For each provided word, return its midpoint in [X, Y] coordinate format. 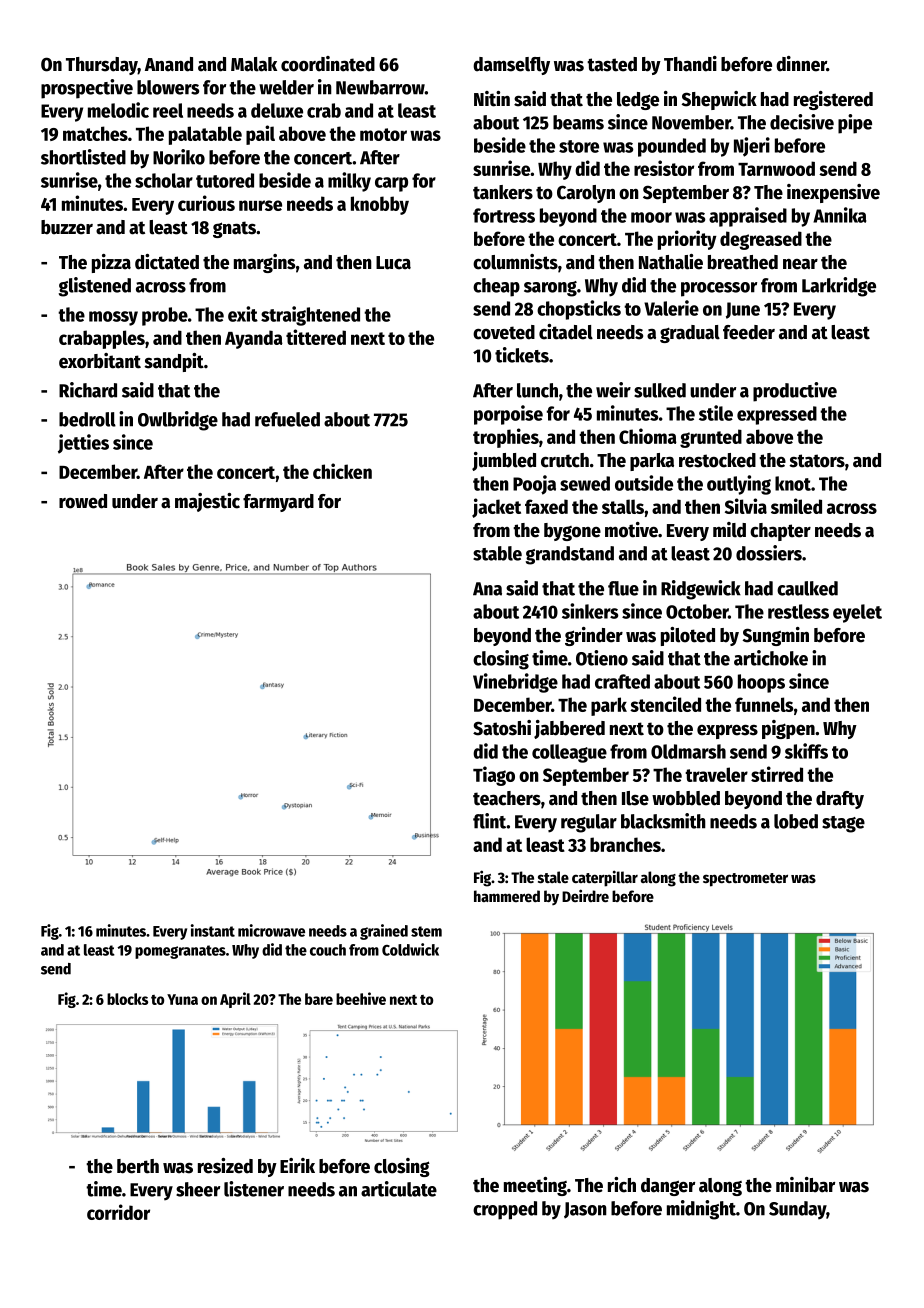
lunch [537, 390]
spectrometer [745, 880]
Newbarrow [380, 87]
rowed [83, 501]
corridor [118, 1212]
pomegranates [180, 952]
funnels [764, 704]
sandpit [174, 362]
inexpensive [833, 193]
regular [589, 823]
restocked [717, 460]
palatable [205, 135]
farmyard [278, 503]
